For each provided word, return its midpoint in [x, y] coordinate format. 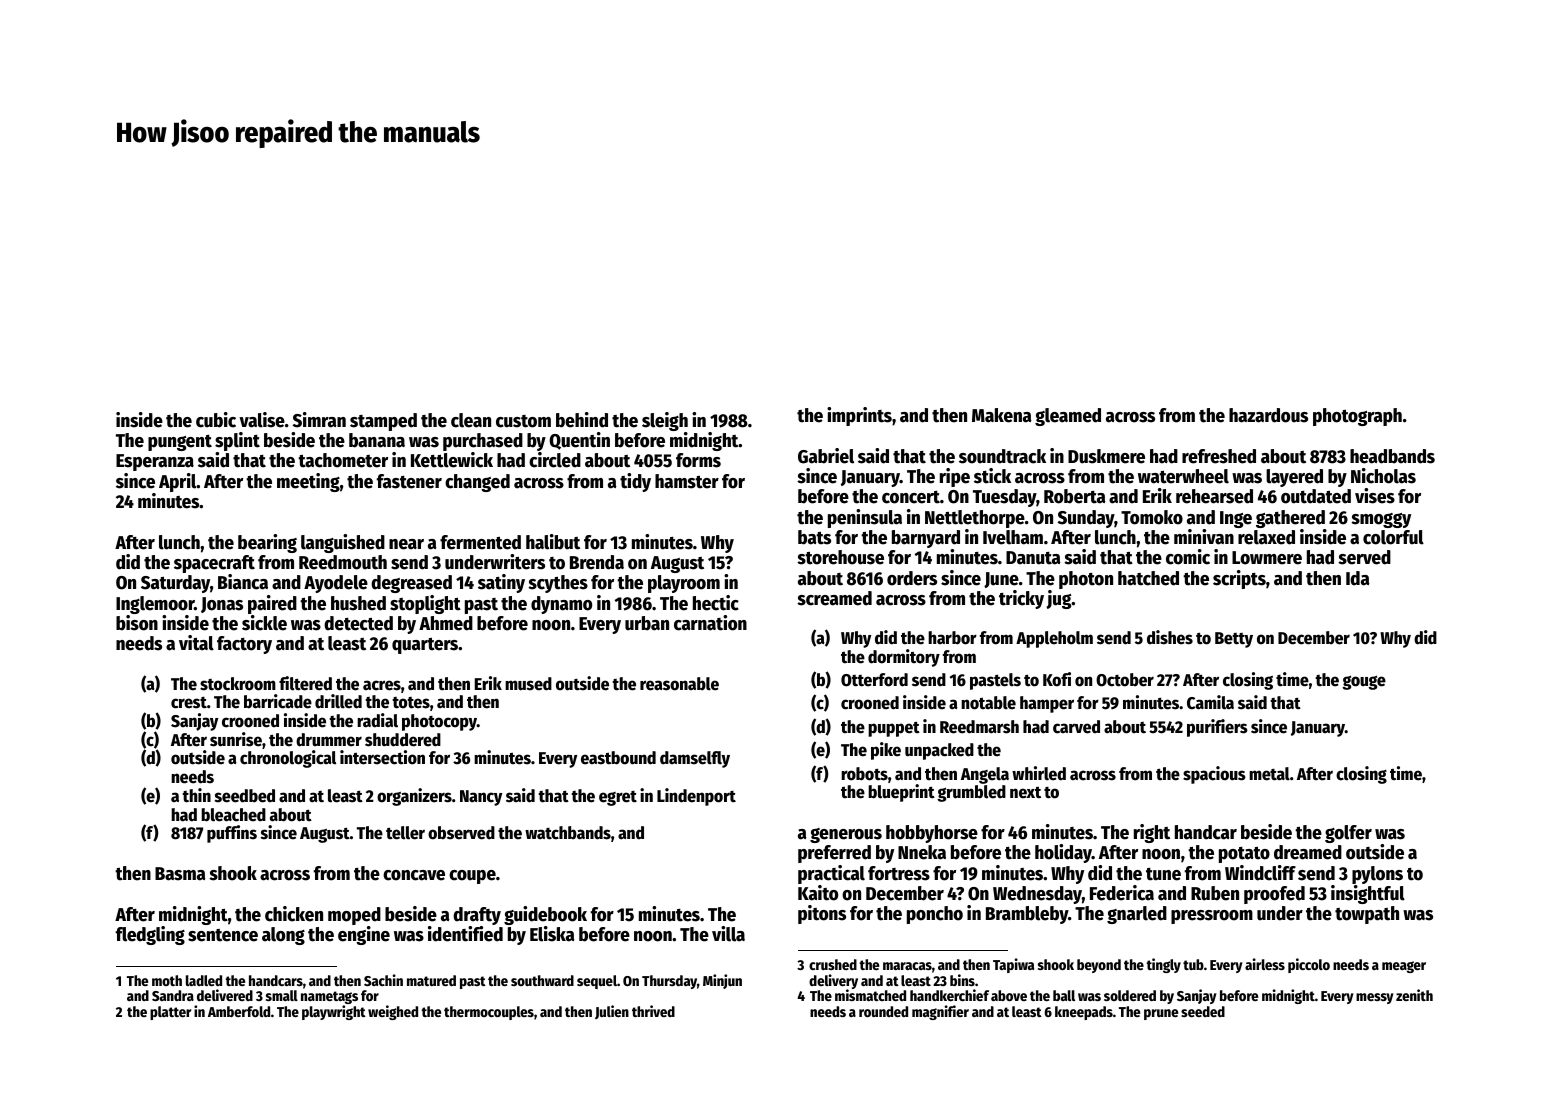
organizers [414, 797]
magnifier [940, 1012]
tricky [1021, 599]
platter [170, 1013]
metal [1269, 774]
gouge [1364, 682]
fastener [409, 481]
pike [886, 751]
